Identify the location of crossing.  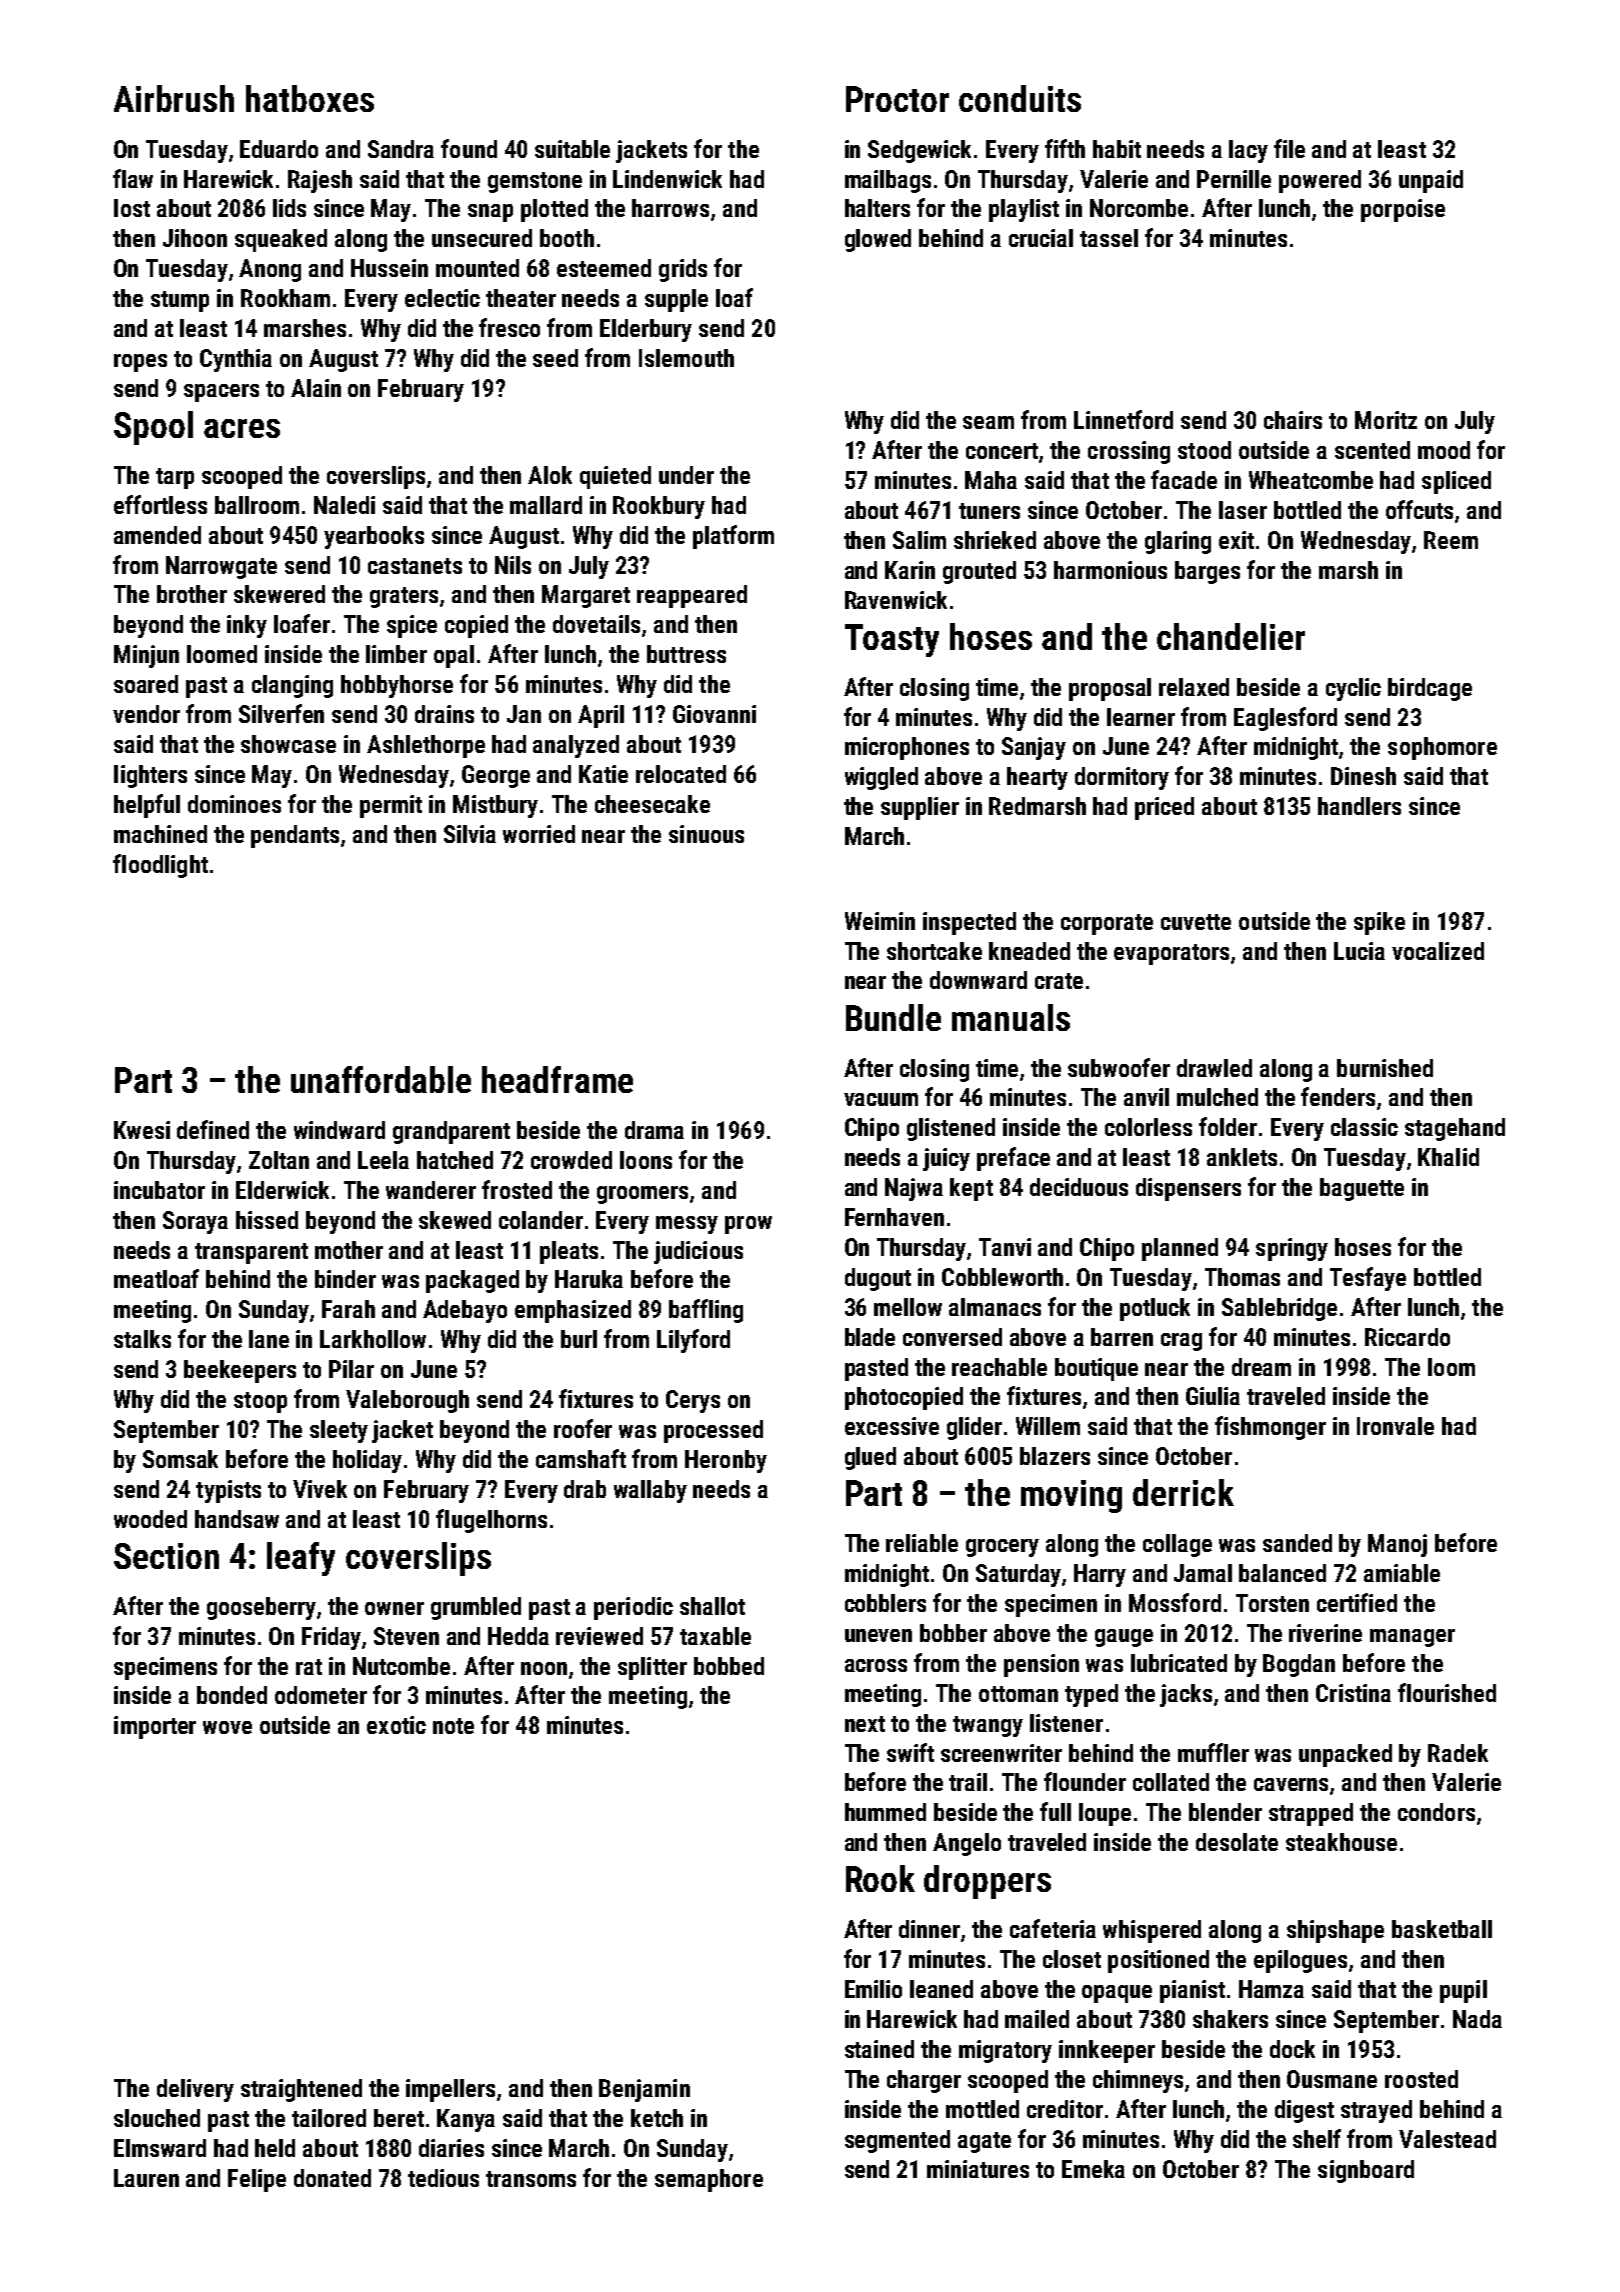
(1129, 452).
